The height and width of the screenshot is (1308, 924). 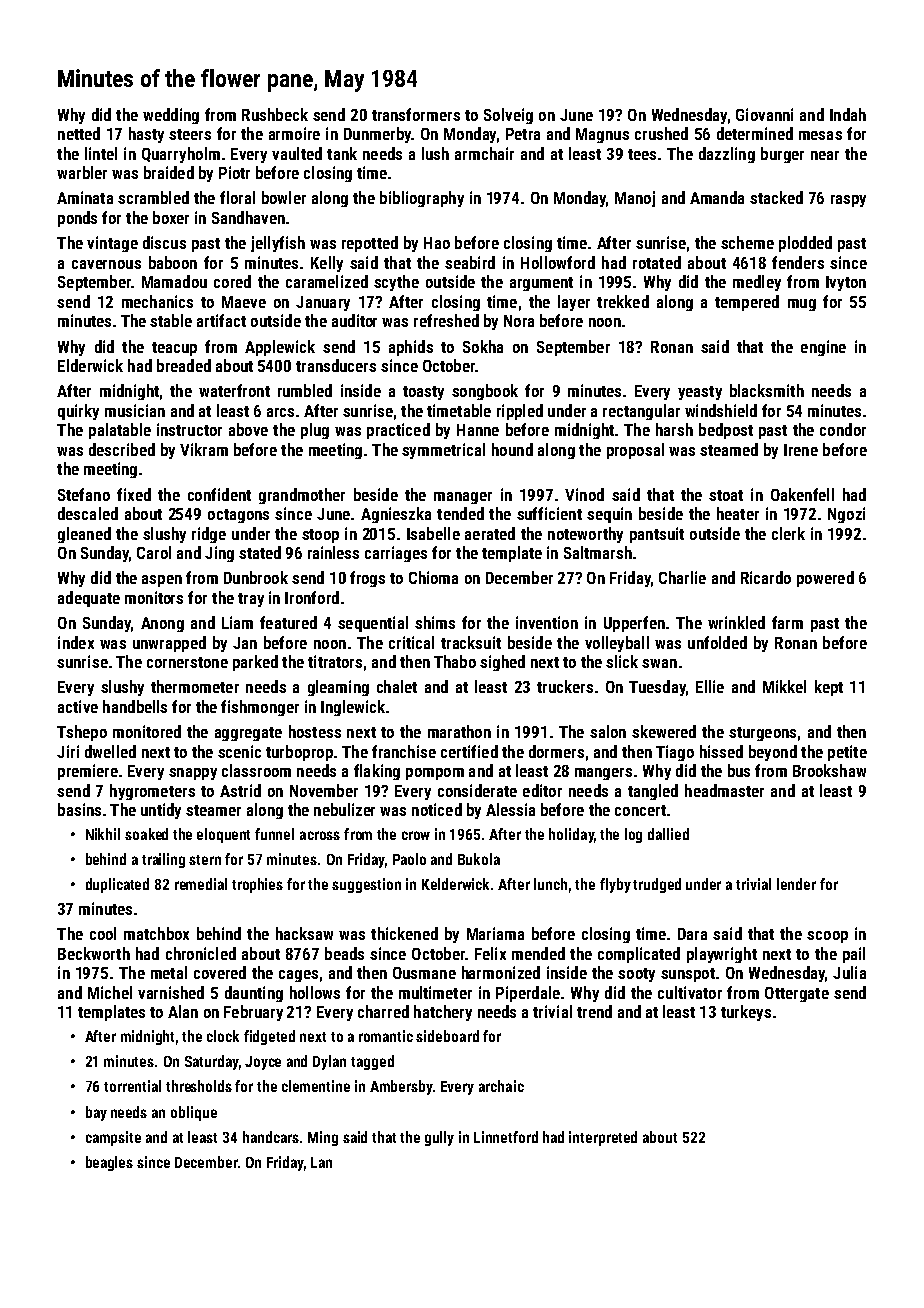 What do you see at coordinates (528, 994) in the screenshot?
I see `Piperdale` at bounding box center [528, 994].
